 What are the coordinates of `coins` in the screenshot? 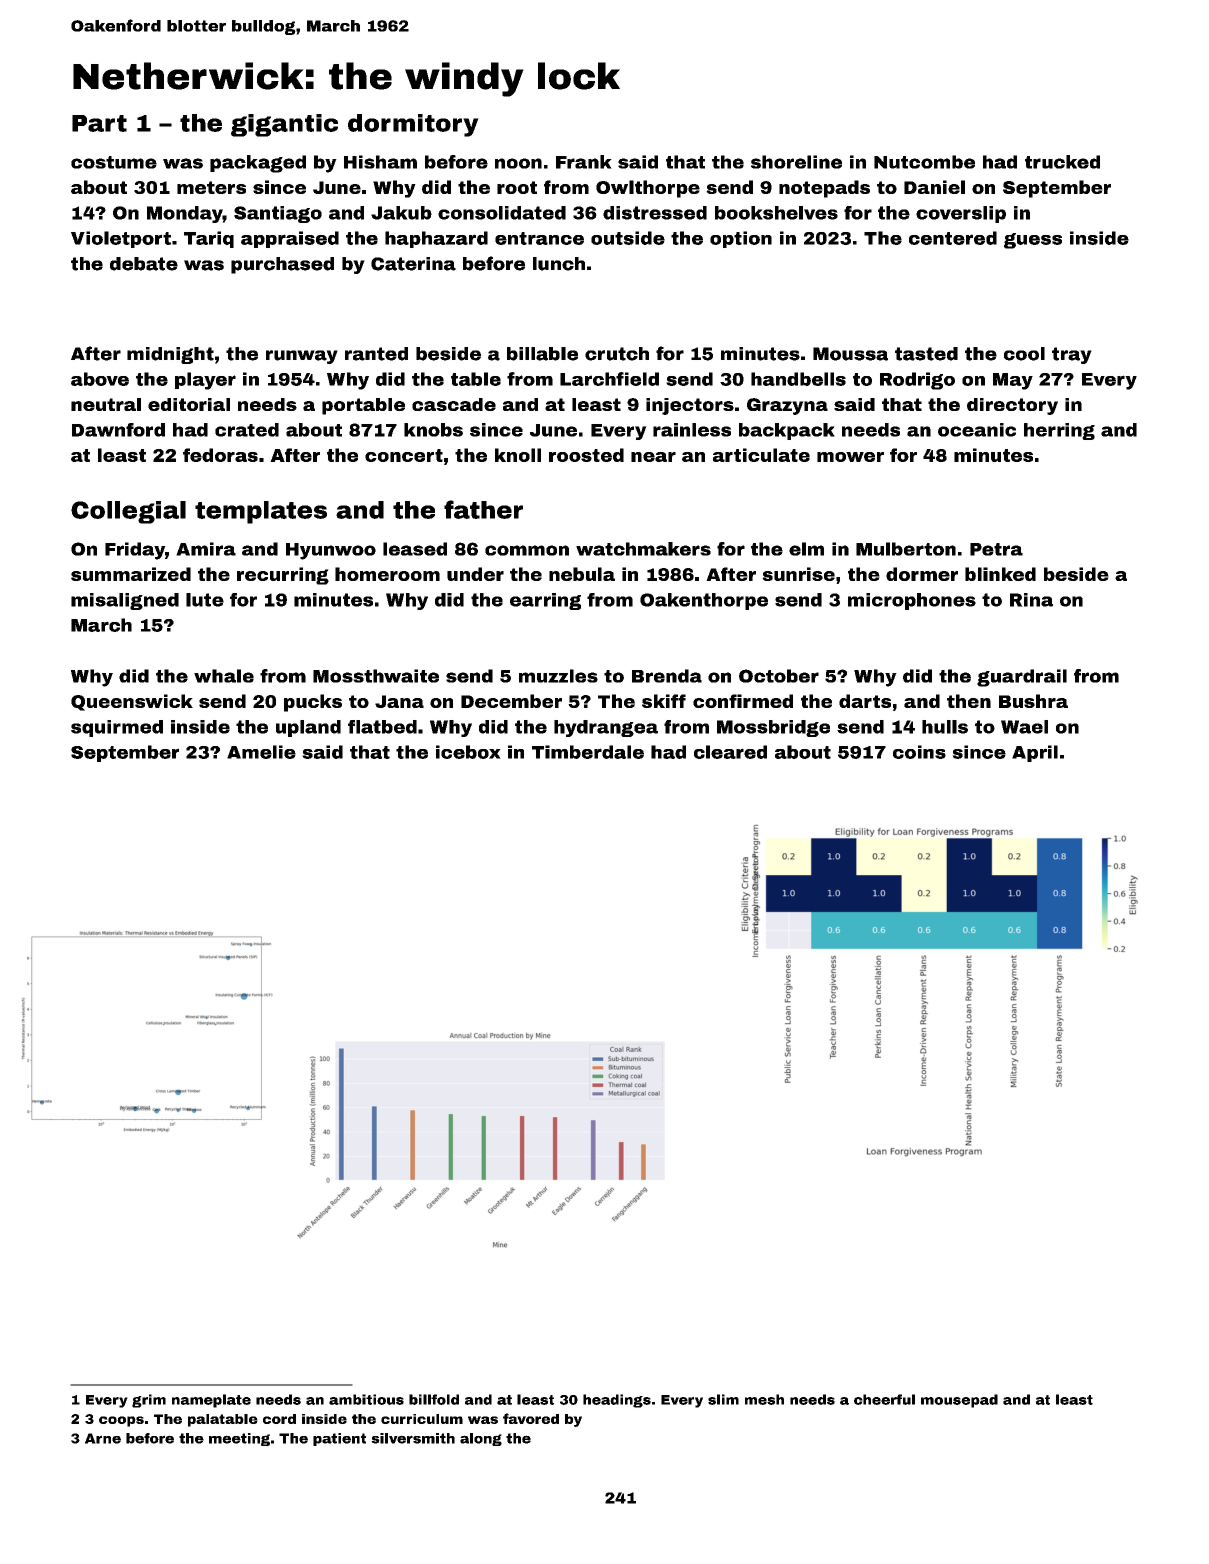 It's located at (919, 752).
